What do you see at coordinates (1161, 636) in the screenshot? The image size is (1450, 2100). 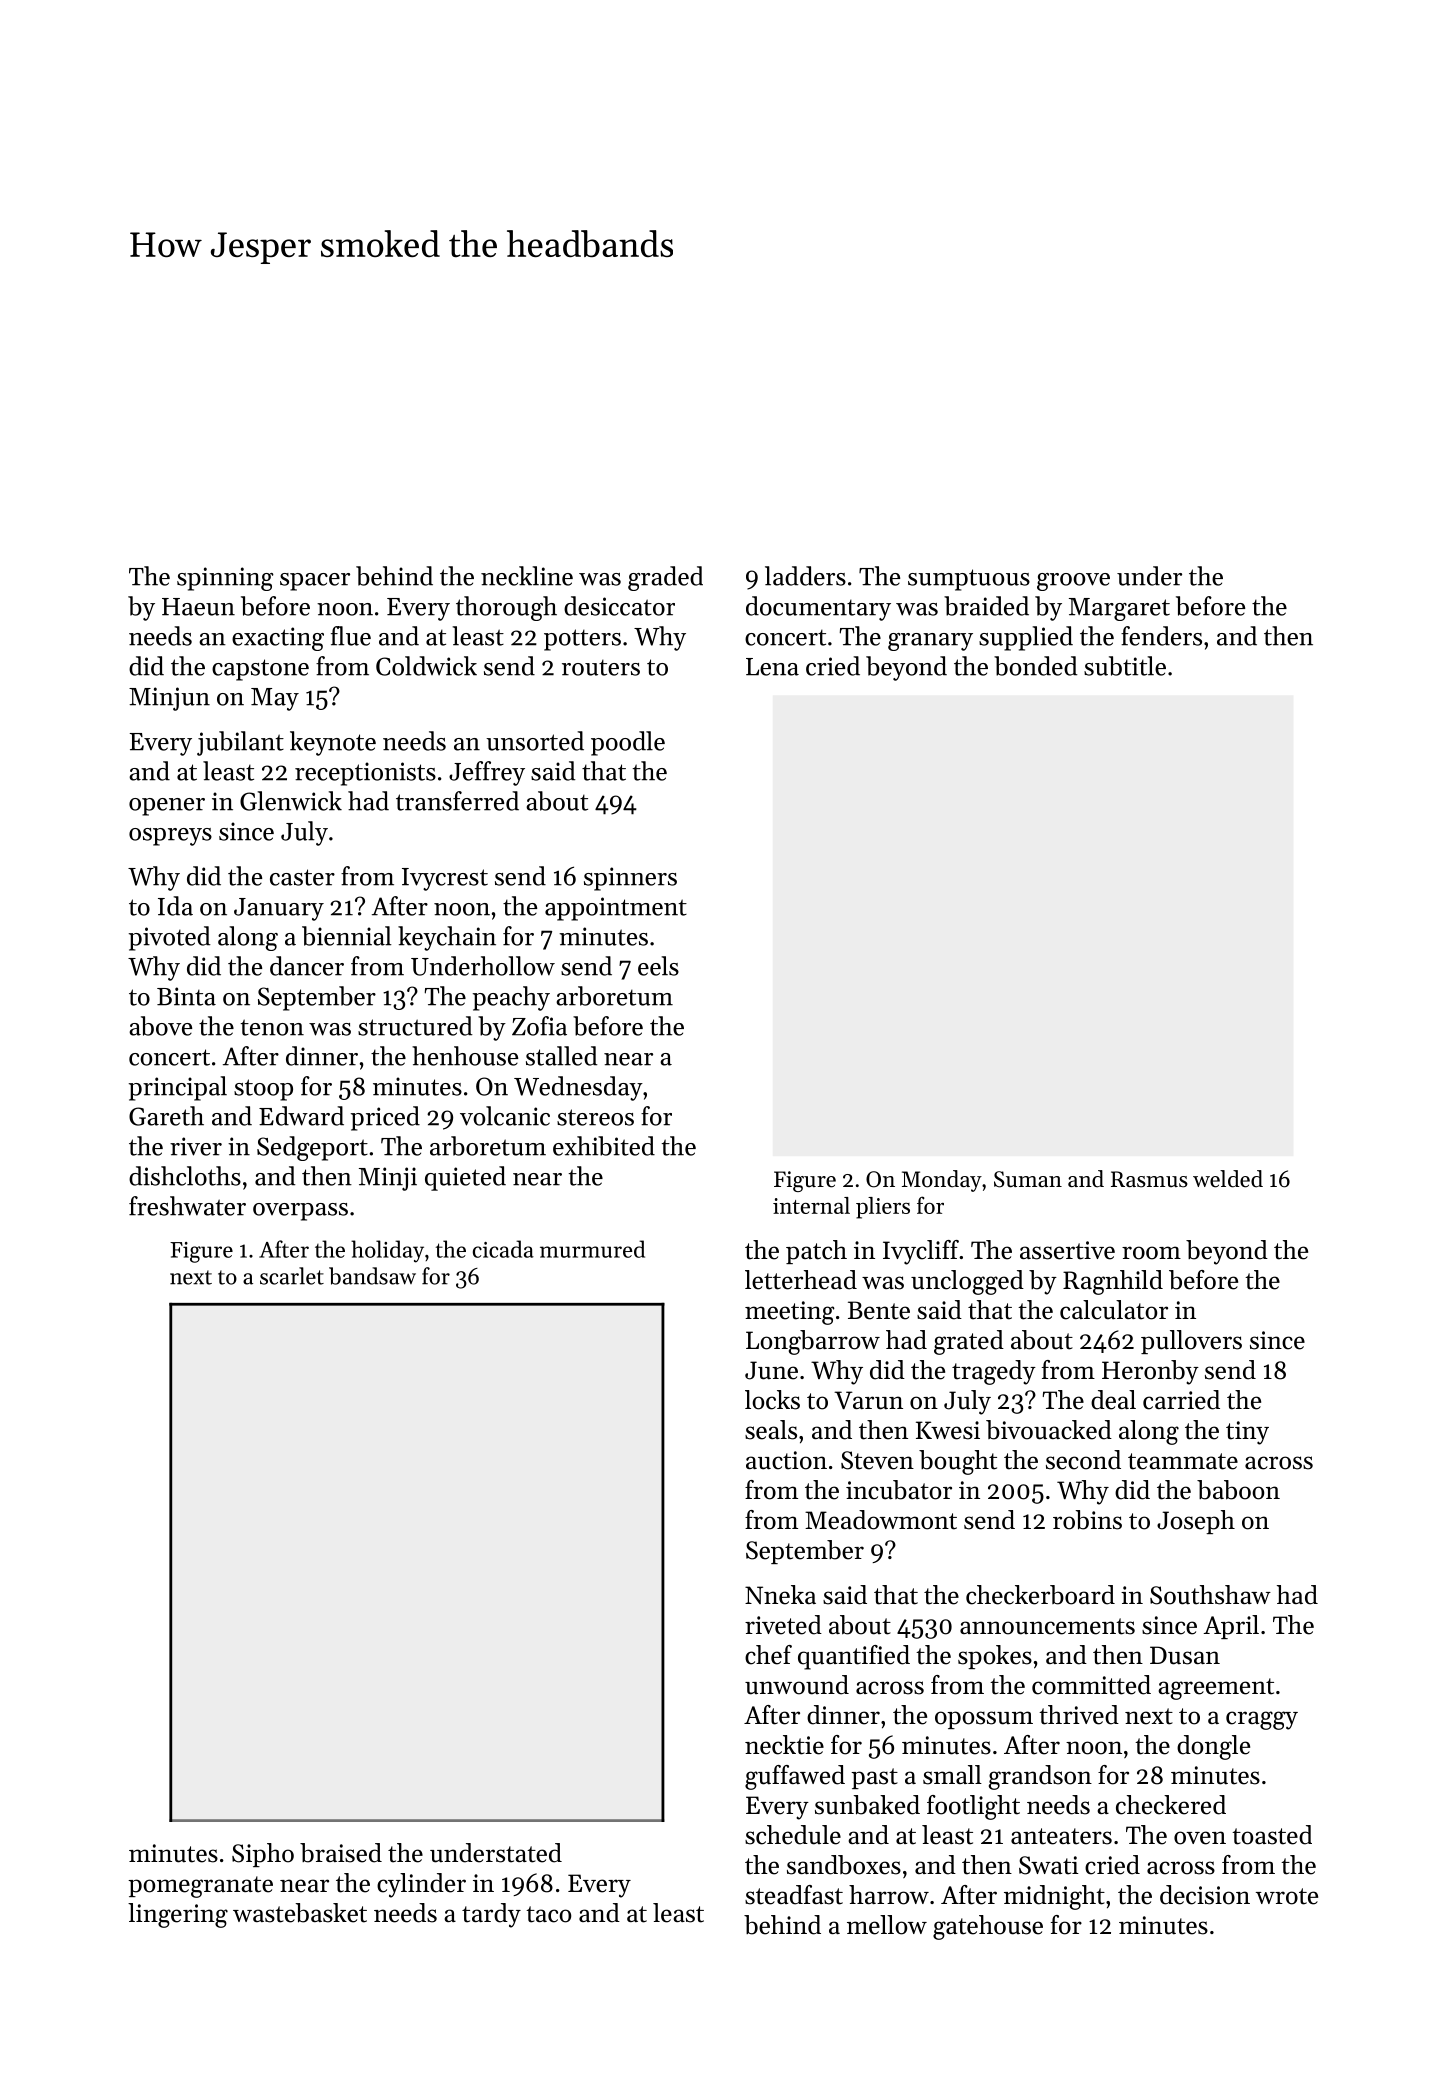 I see `fenders` at bounding box center [1161, 636].
